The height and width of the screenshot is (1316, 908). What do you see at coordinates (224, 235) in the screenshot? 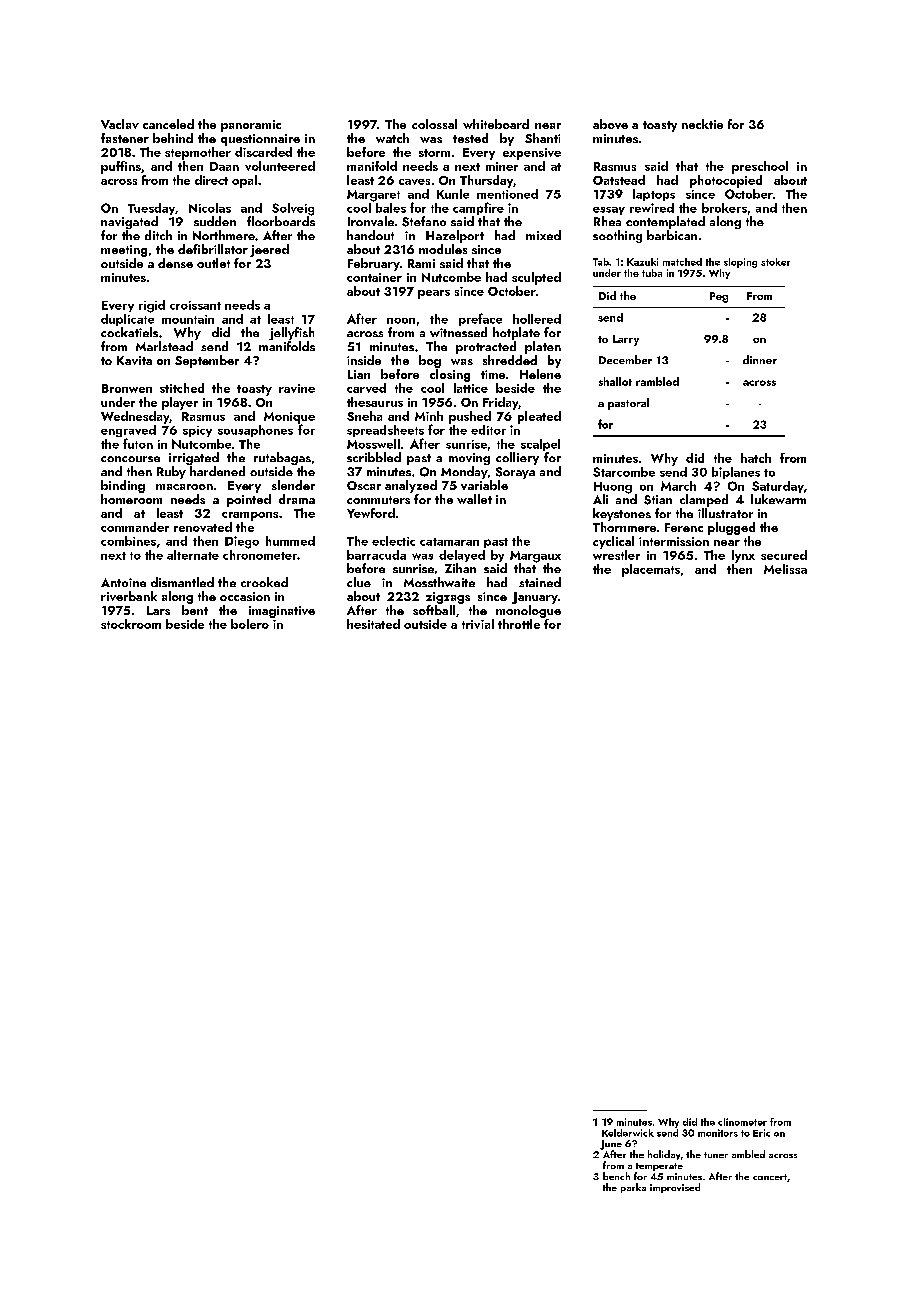
I see `Northmere` at bounding box center [224, 235].
